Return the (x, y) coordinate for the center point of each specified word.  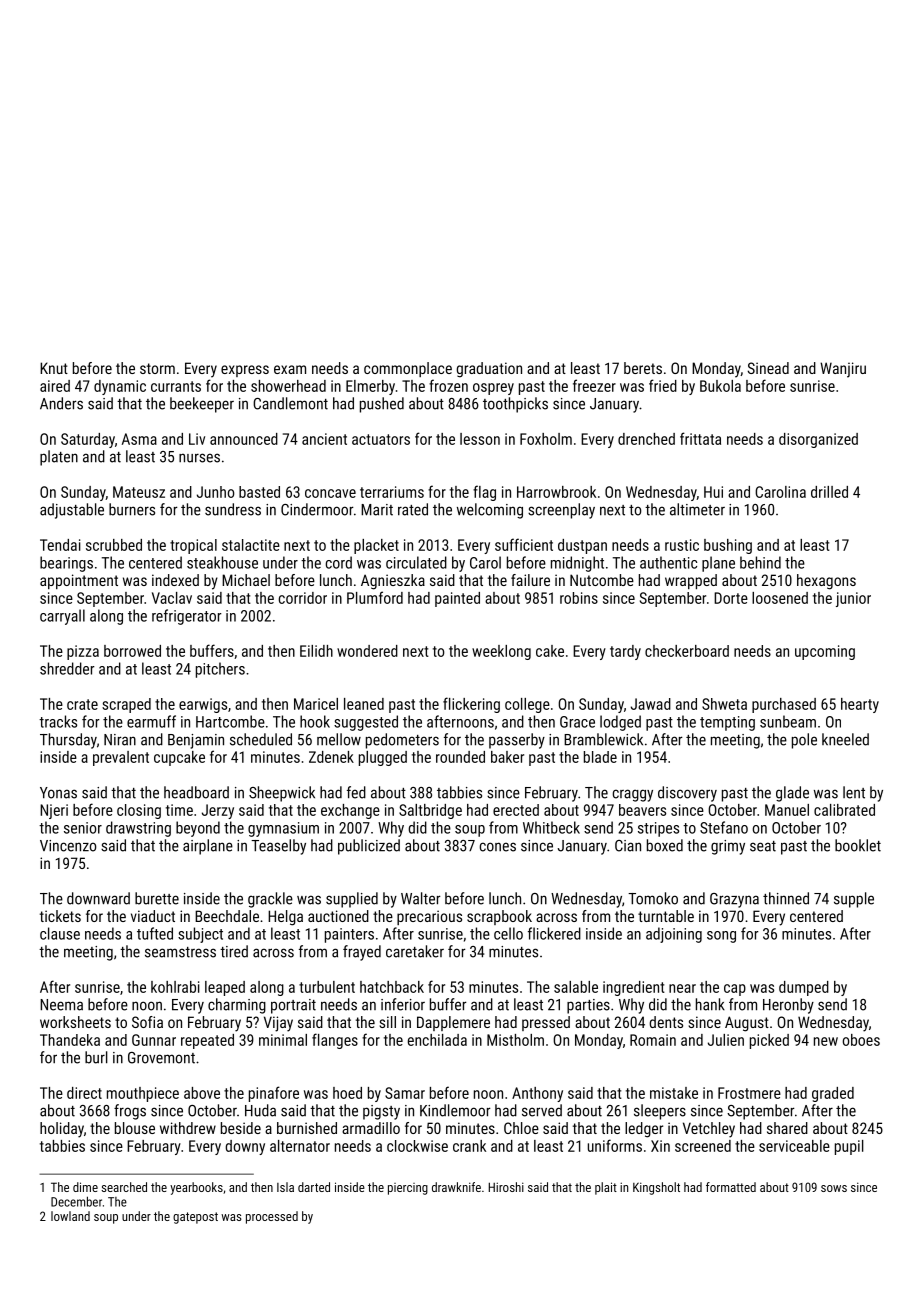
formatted (731, 1187)
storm (157, 368)
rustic (682, 545)
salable (576, 987)
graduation (489, 370)
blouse (135, 1128)
